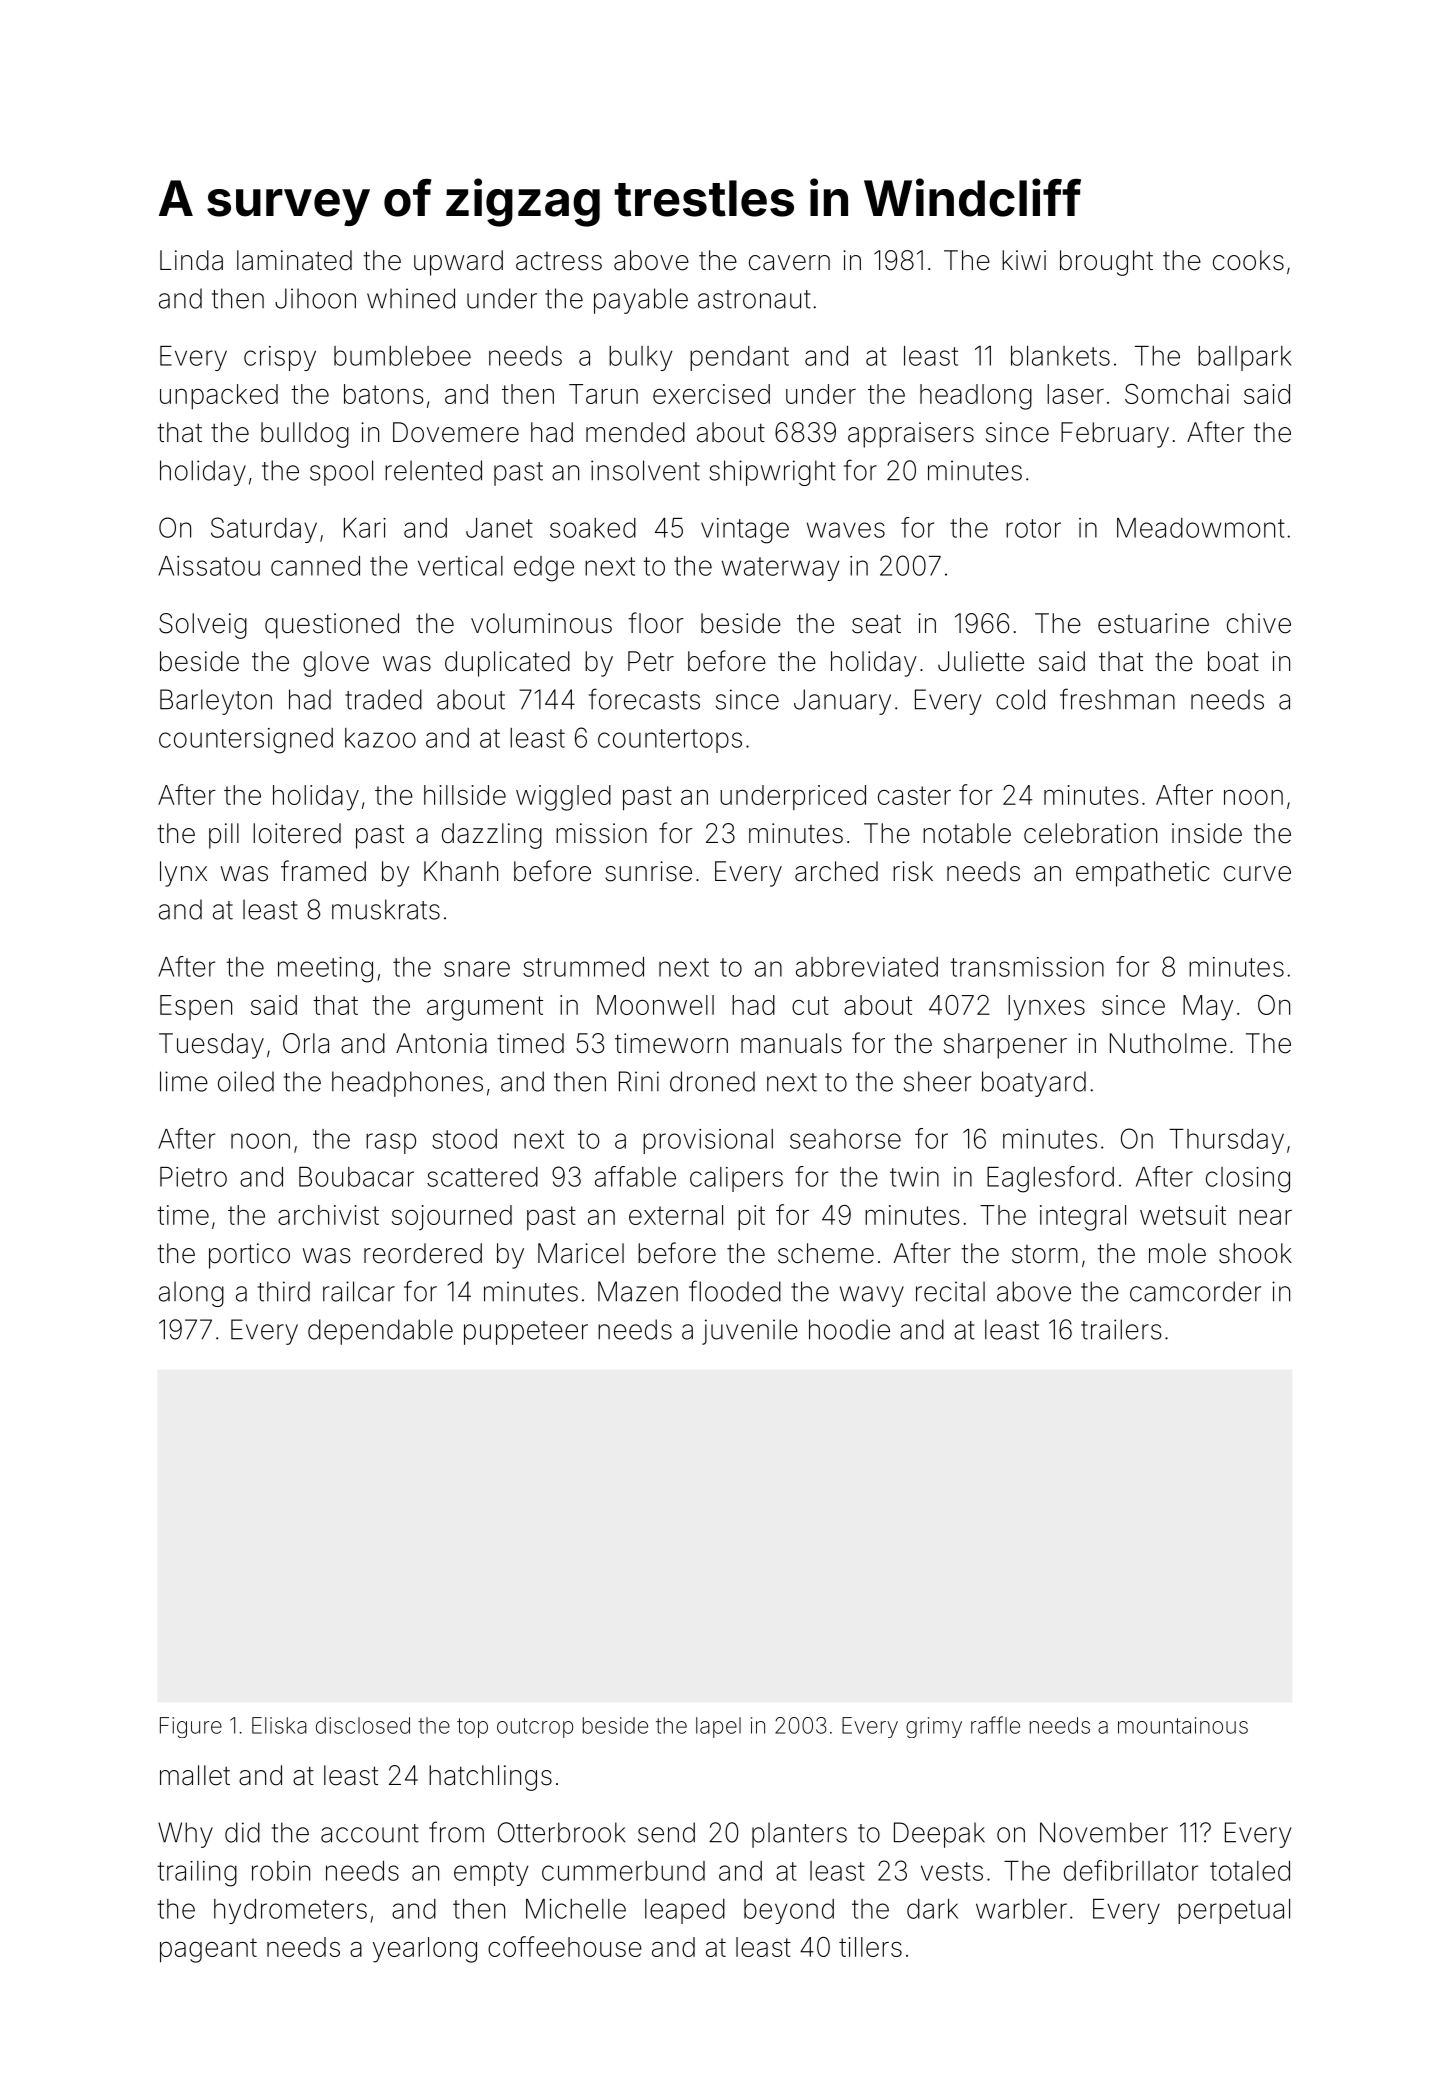 This screenshot has width=1450, height=2100. Describe the element at coordinates (203, 626) in the screenshot. I see `Solveig` at that location.
